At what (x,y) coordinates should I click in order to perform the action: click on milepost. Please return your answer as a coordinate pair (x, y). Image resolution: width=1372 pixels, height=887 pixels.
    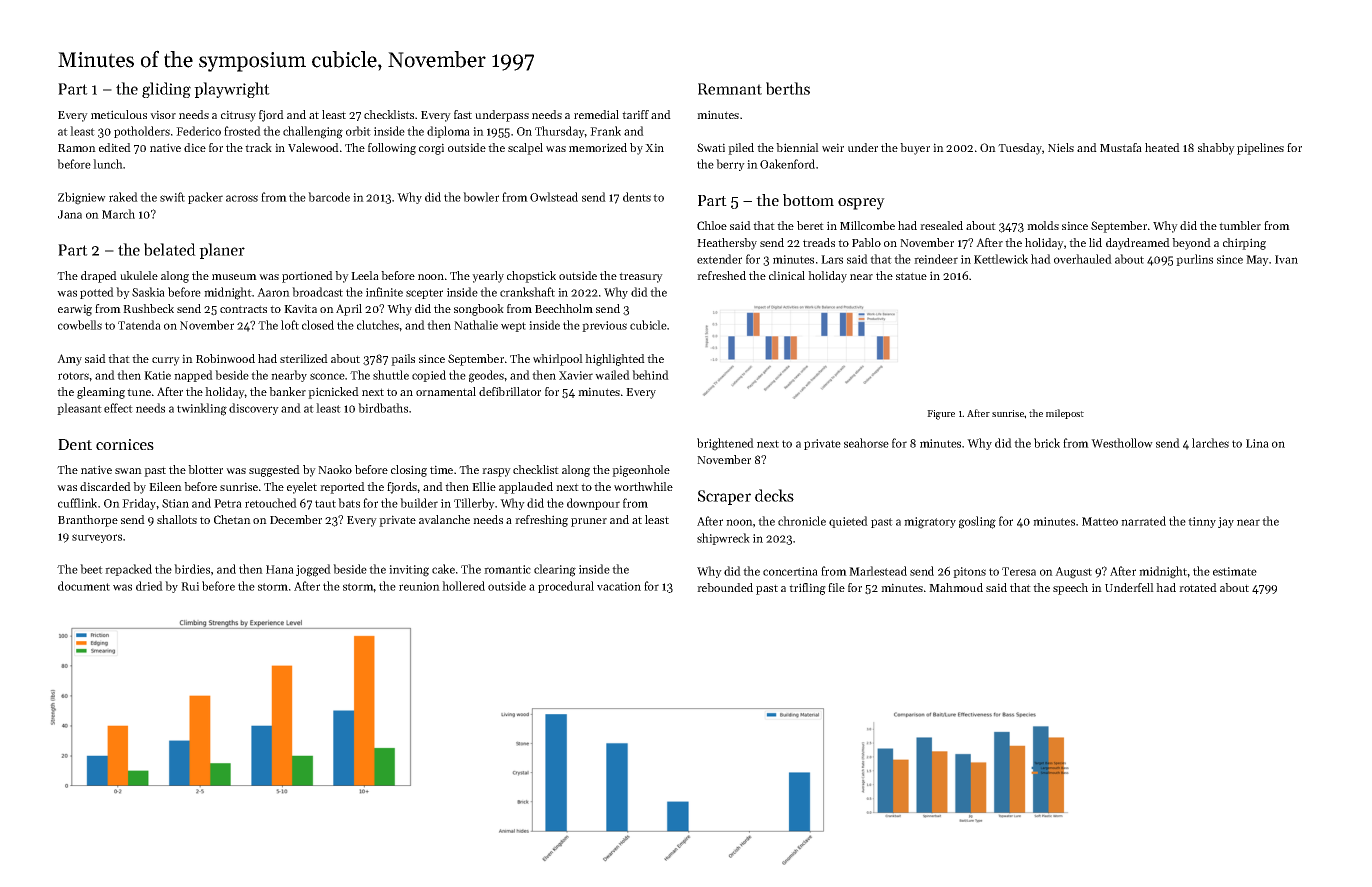
    Looking at the image, I should click on (1065, 414).
